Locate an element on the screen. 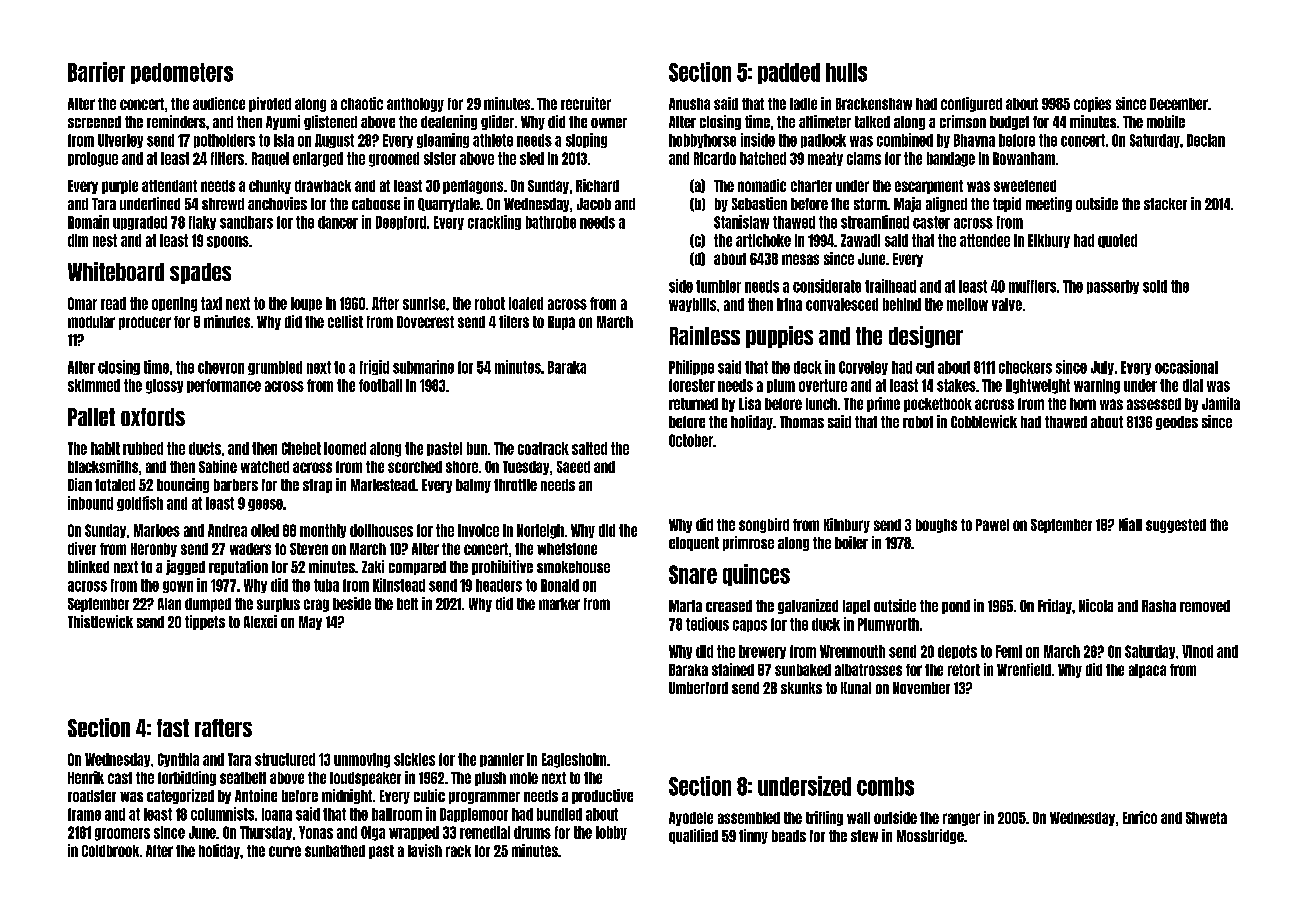 This screenshot has width=1308, height=924. curve is located at coordinates (285, 851).
